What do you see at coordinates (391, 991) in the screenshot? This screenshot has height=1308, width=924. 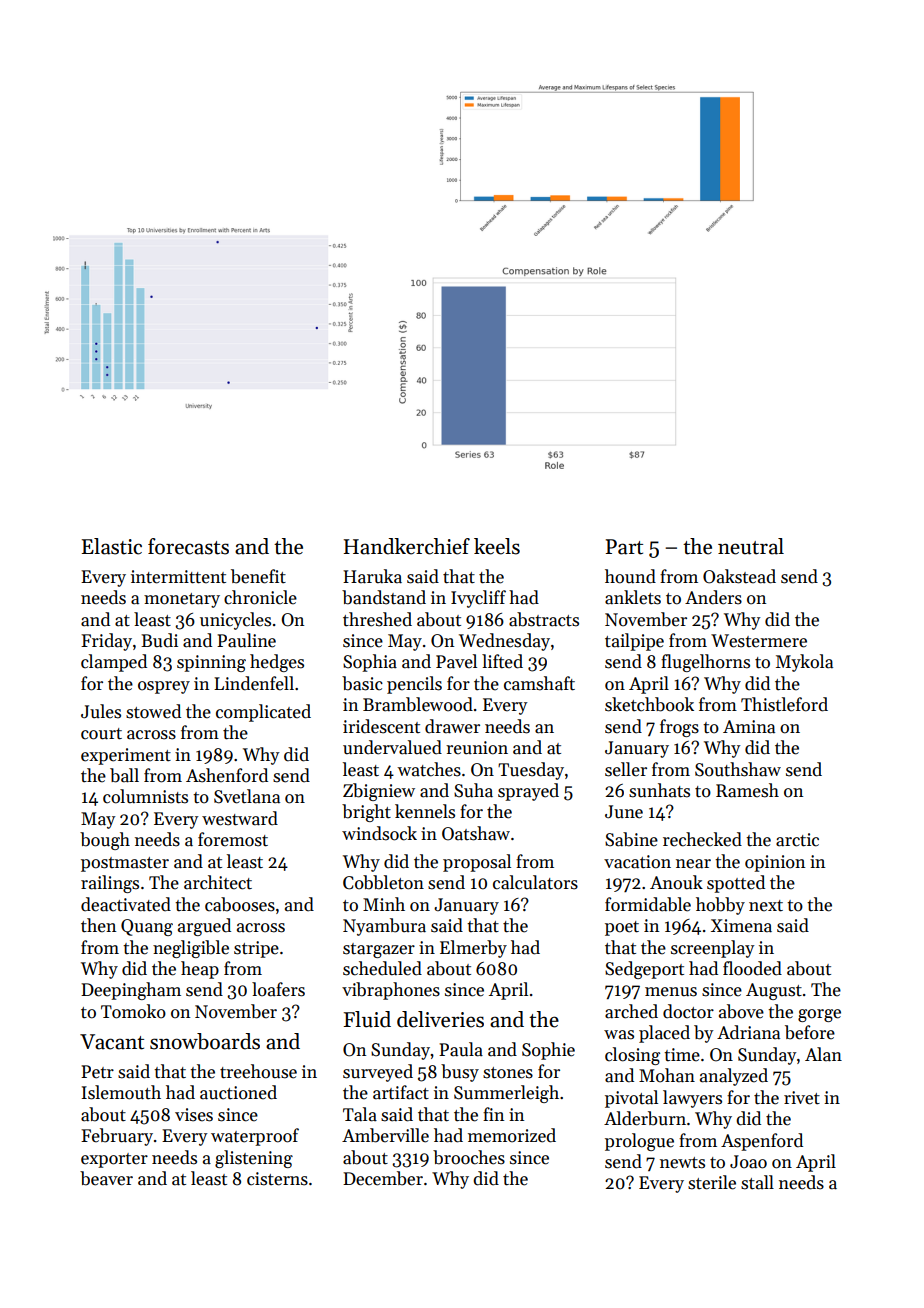 I see `vibraphones` at bounding box center [391, 991].
